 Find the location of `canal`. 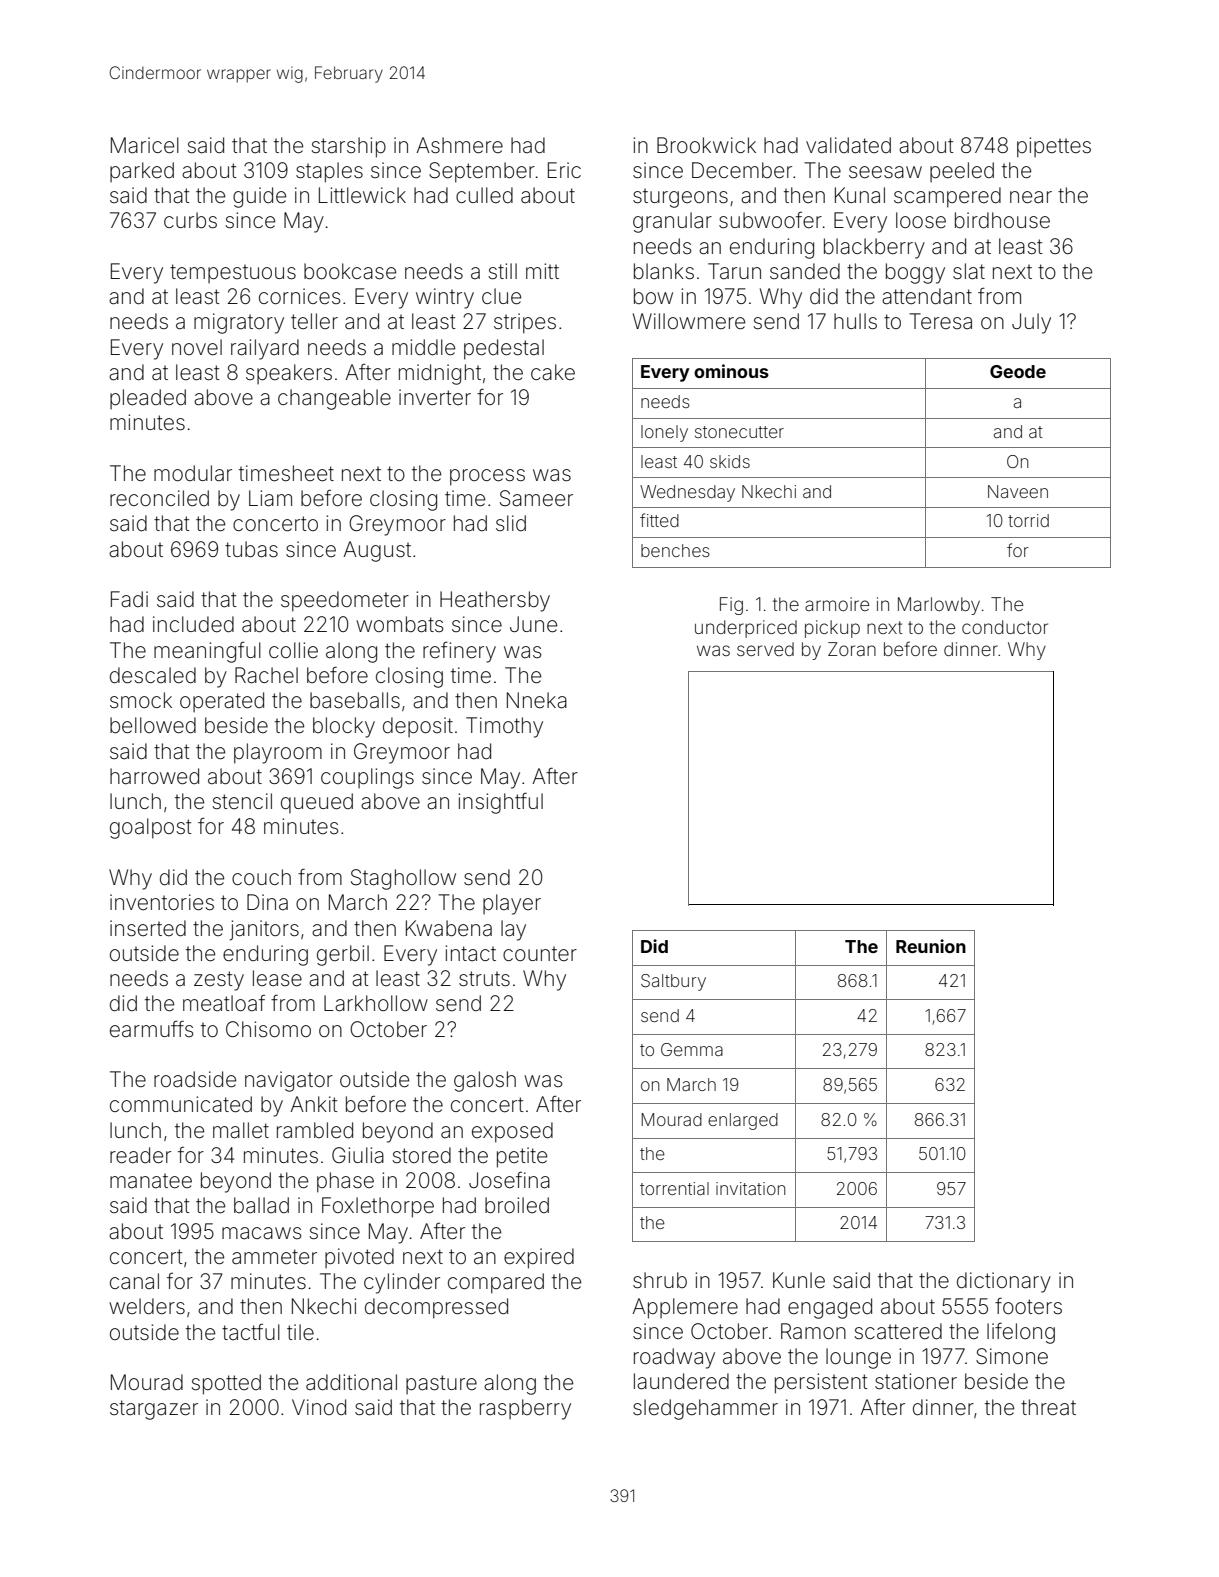

canal is located at coordinates (134, 1281).
